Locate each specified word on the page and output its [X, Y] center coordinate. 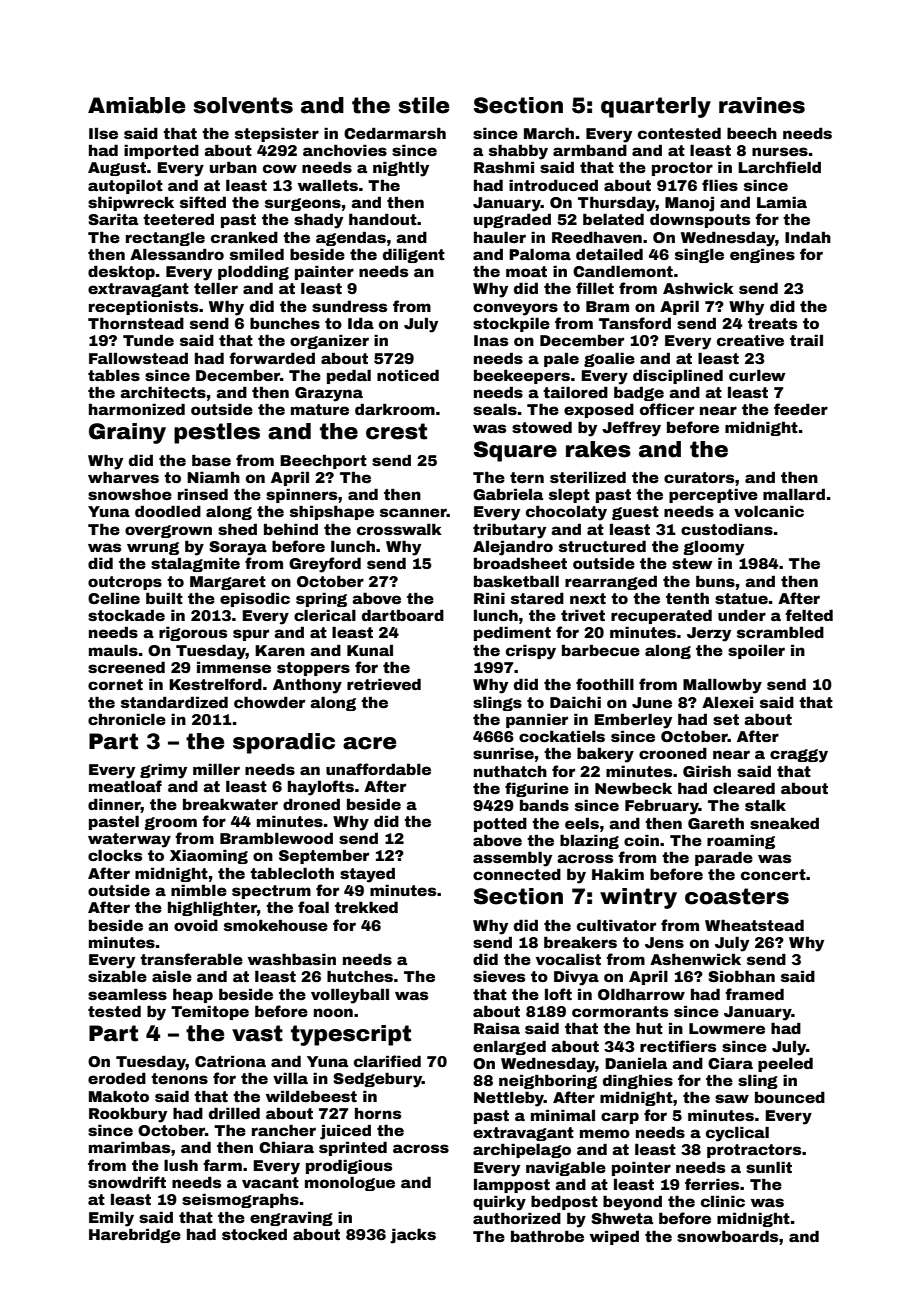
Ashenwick [695, 959]
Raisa [497, 1028]
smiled [257, 254]
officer [667, 409]
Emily [111, 1219]
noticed [408, 375]
